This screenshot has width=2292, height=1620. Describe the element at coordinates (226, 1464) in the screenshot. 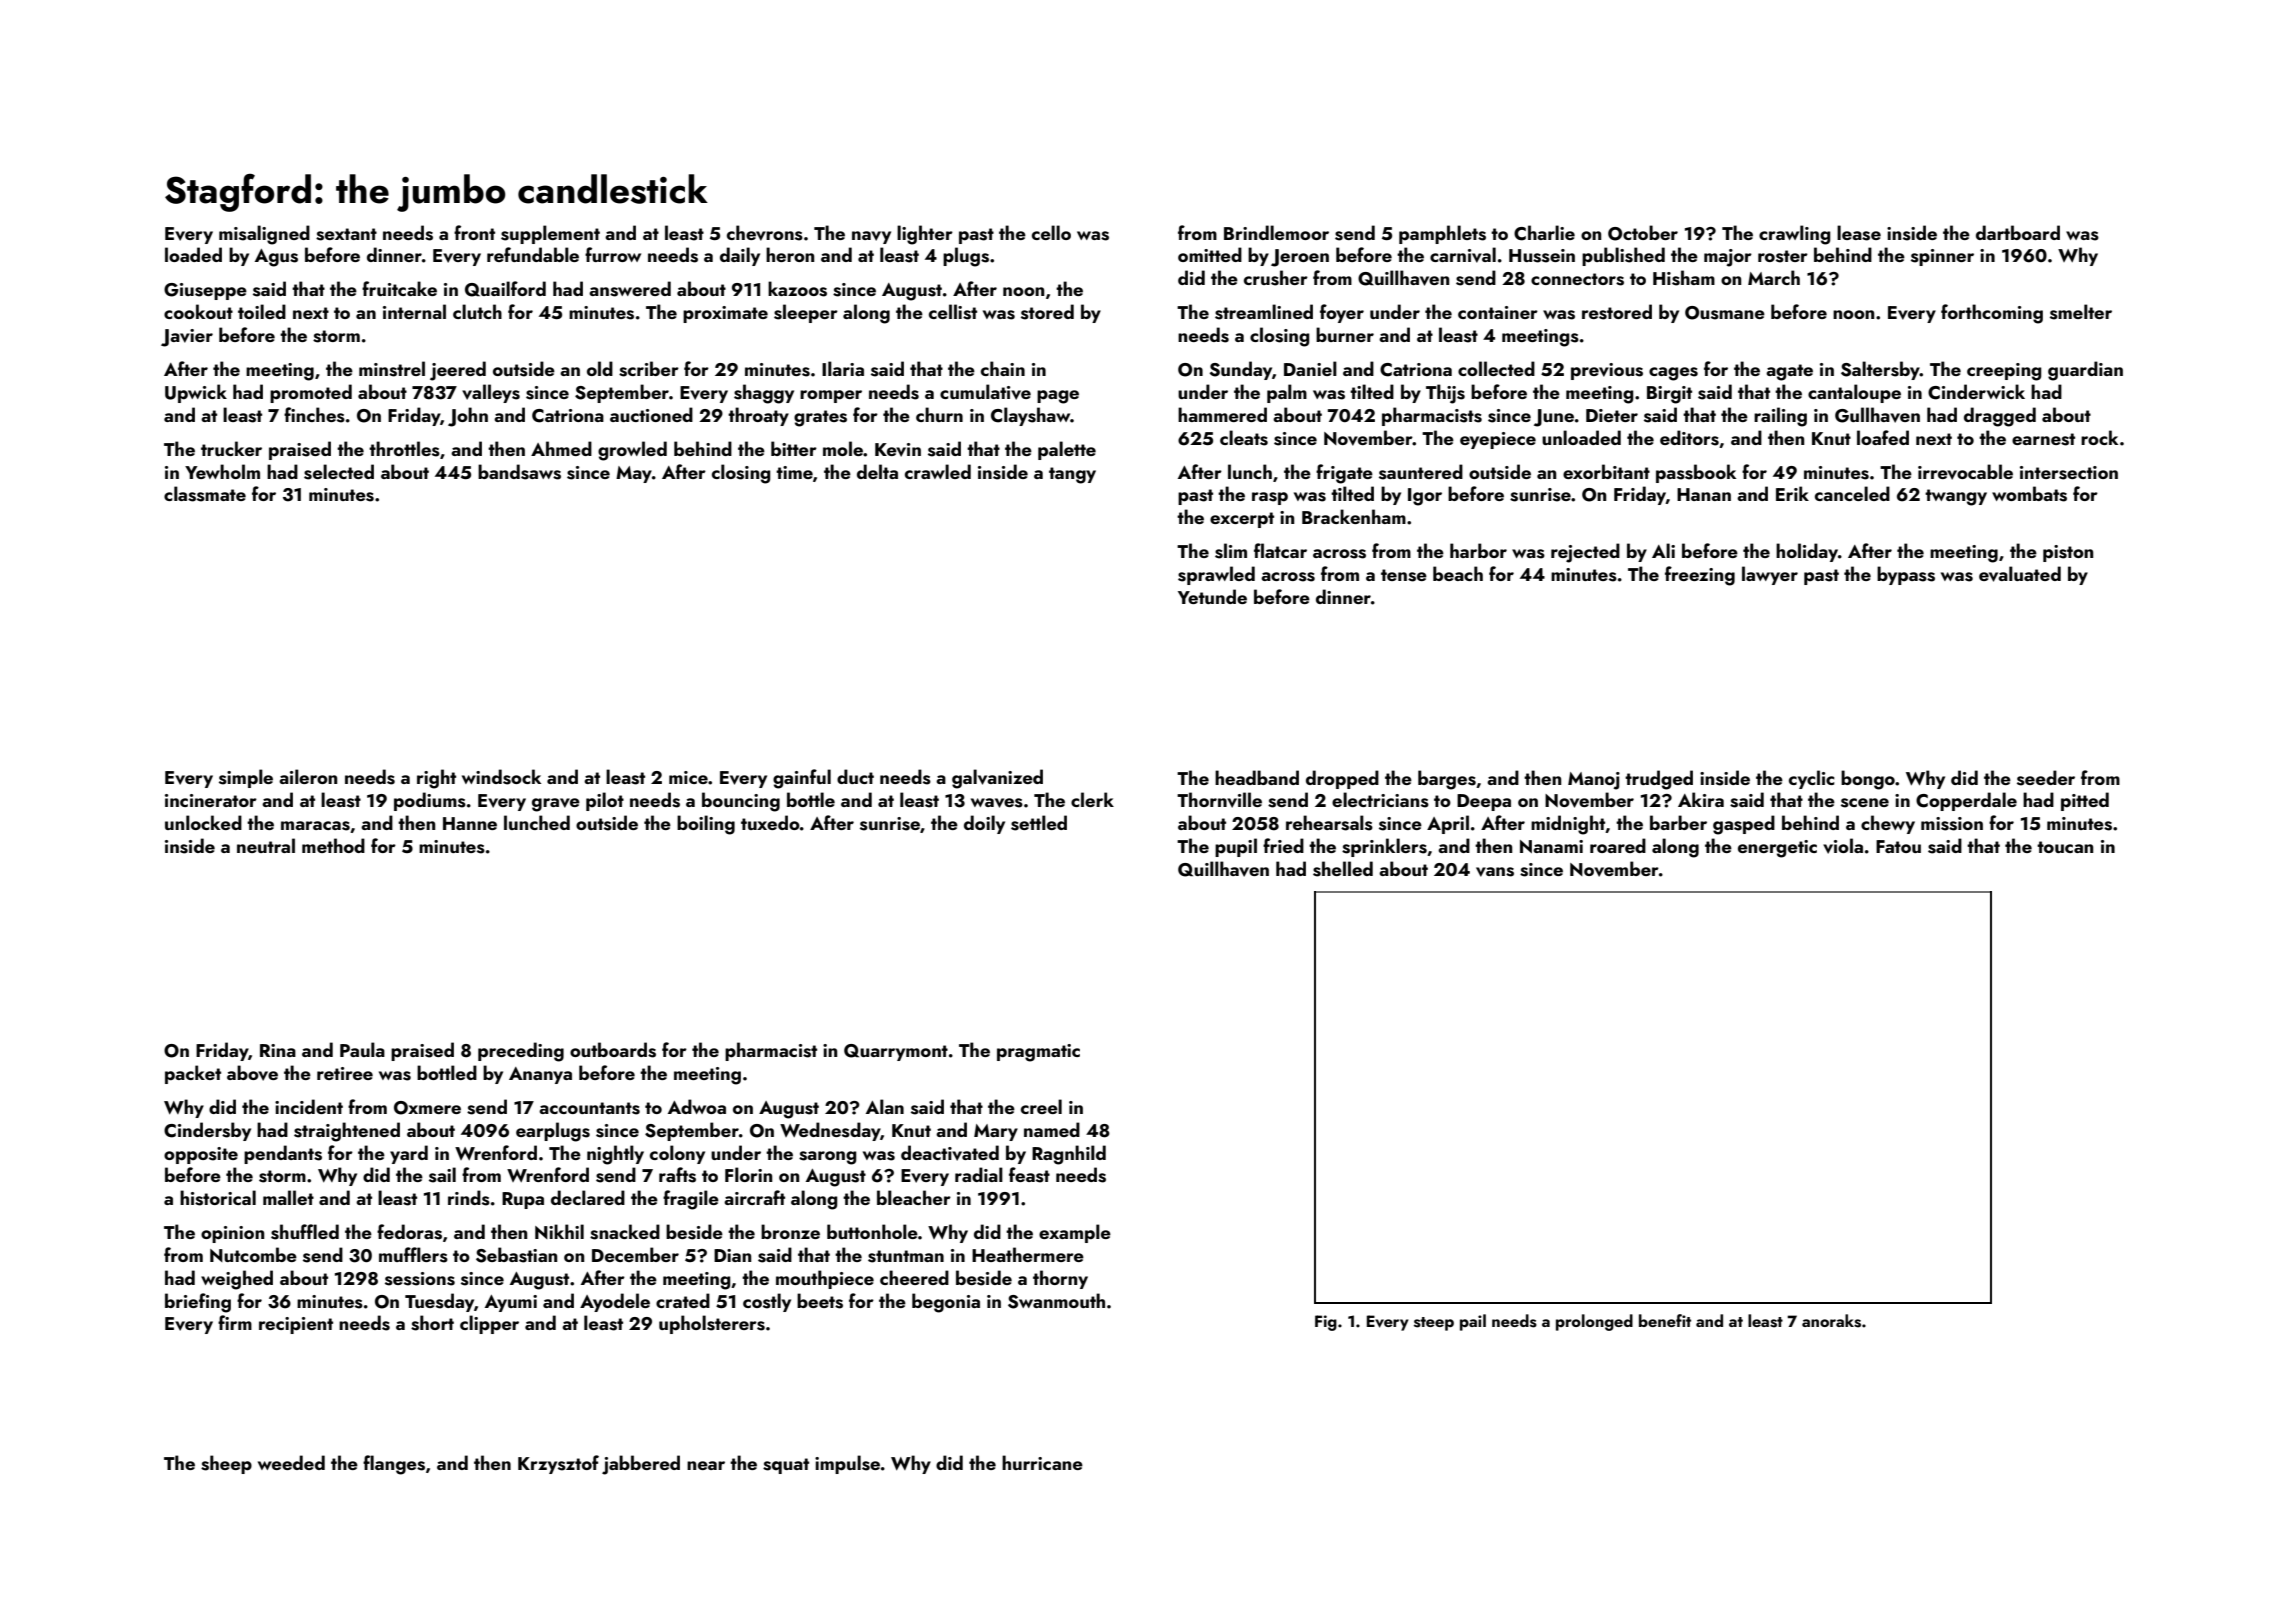

I see `sheep` at that location.
